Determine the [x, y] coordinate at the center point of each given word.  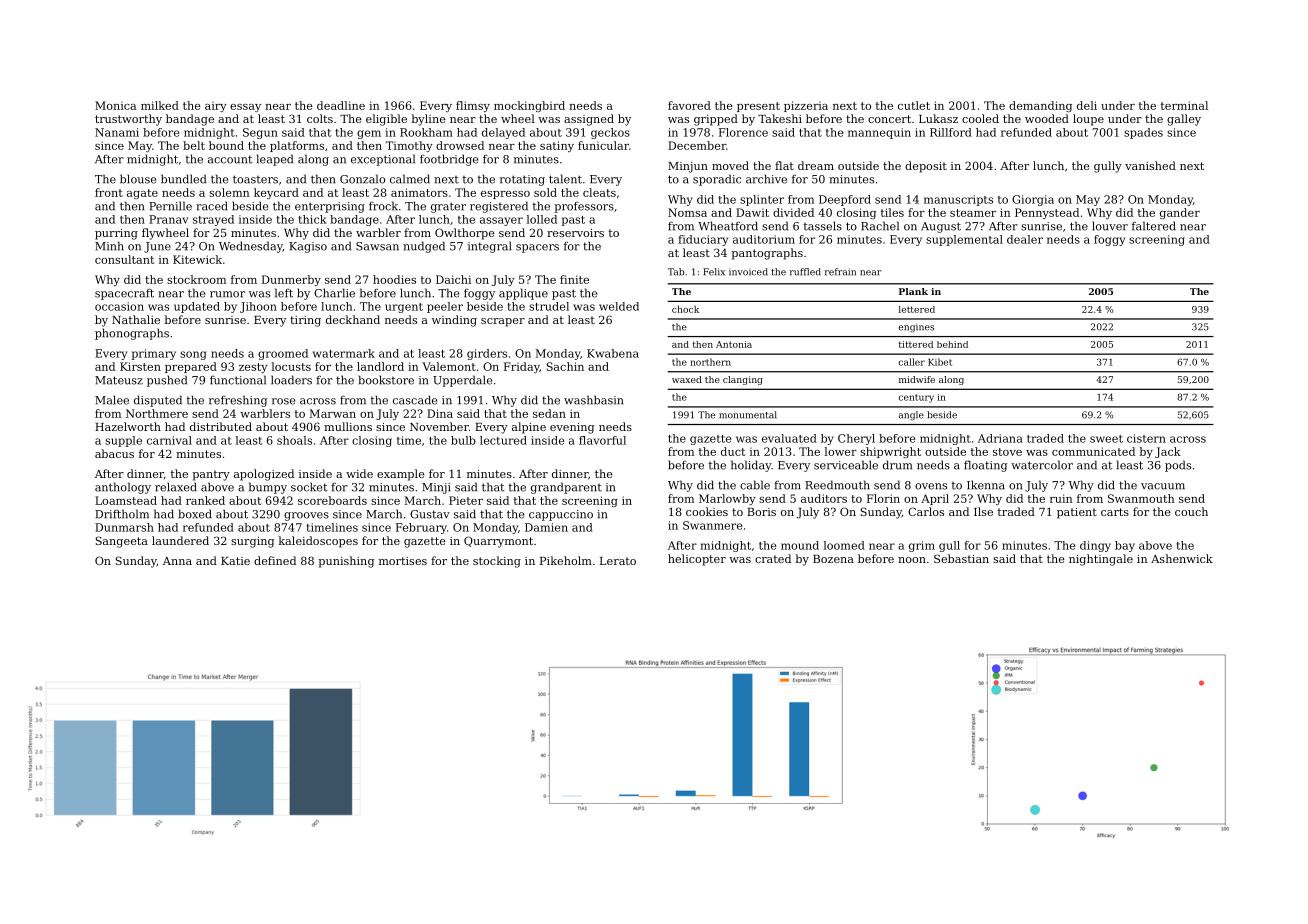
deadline [341, 105]
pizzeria [806, 106]
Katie [235, 561]
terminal [1184, 105]
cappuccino [561, 515]
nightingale [1101, 560]
